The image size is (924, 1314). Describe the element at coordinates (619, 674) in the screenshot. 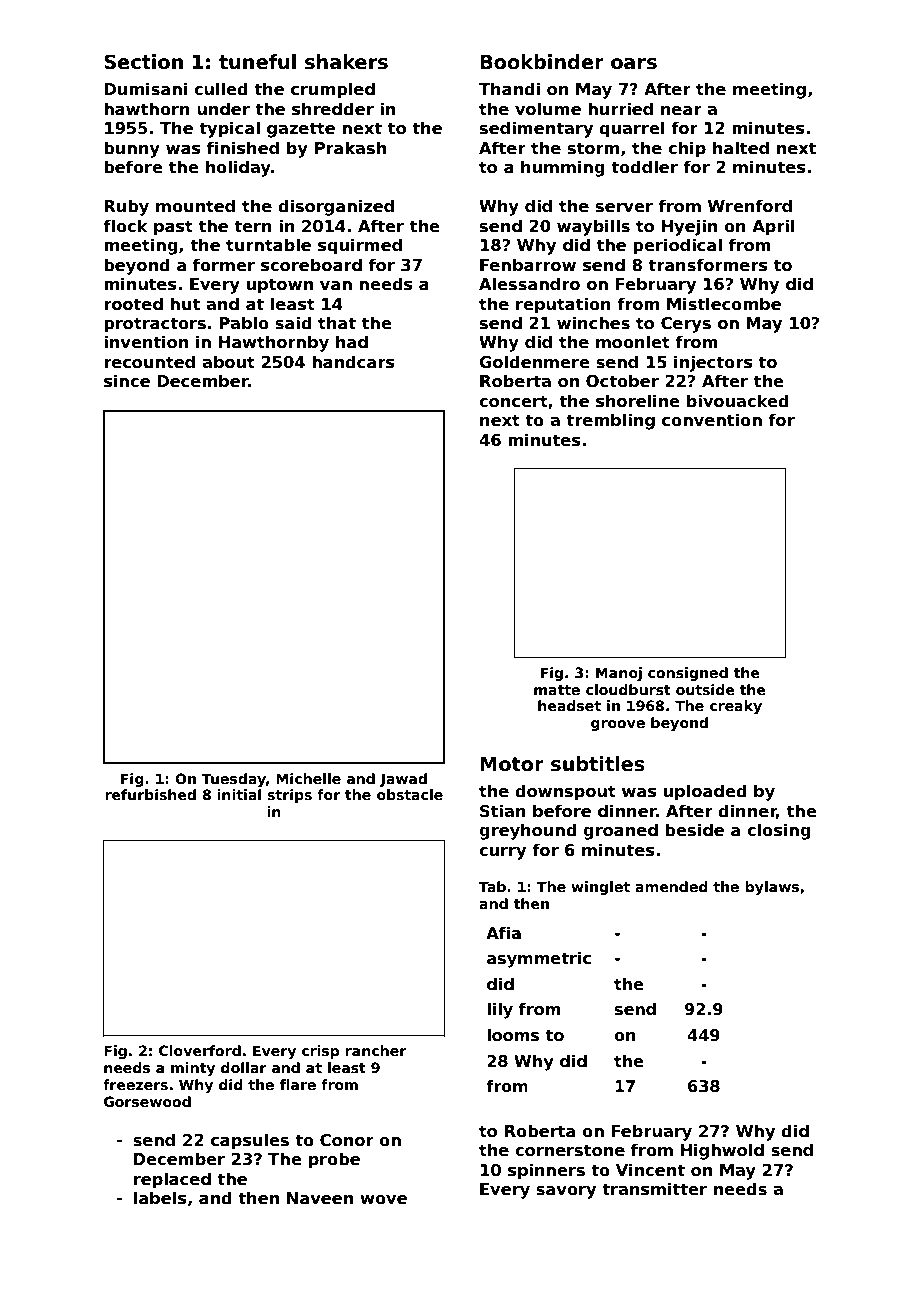

I see `Manoj` at that location.
